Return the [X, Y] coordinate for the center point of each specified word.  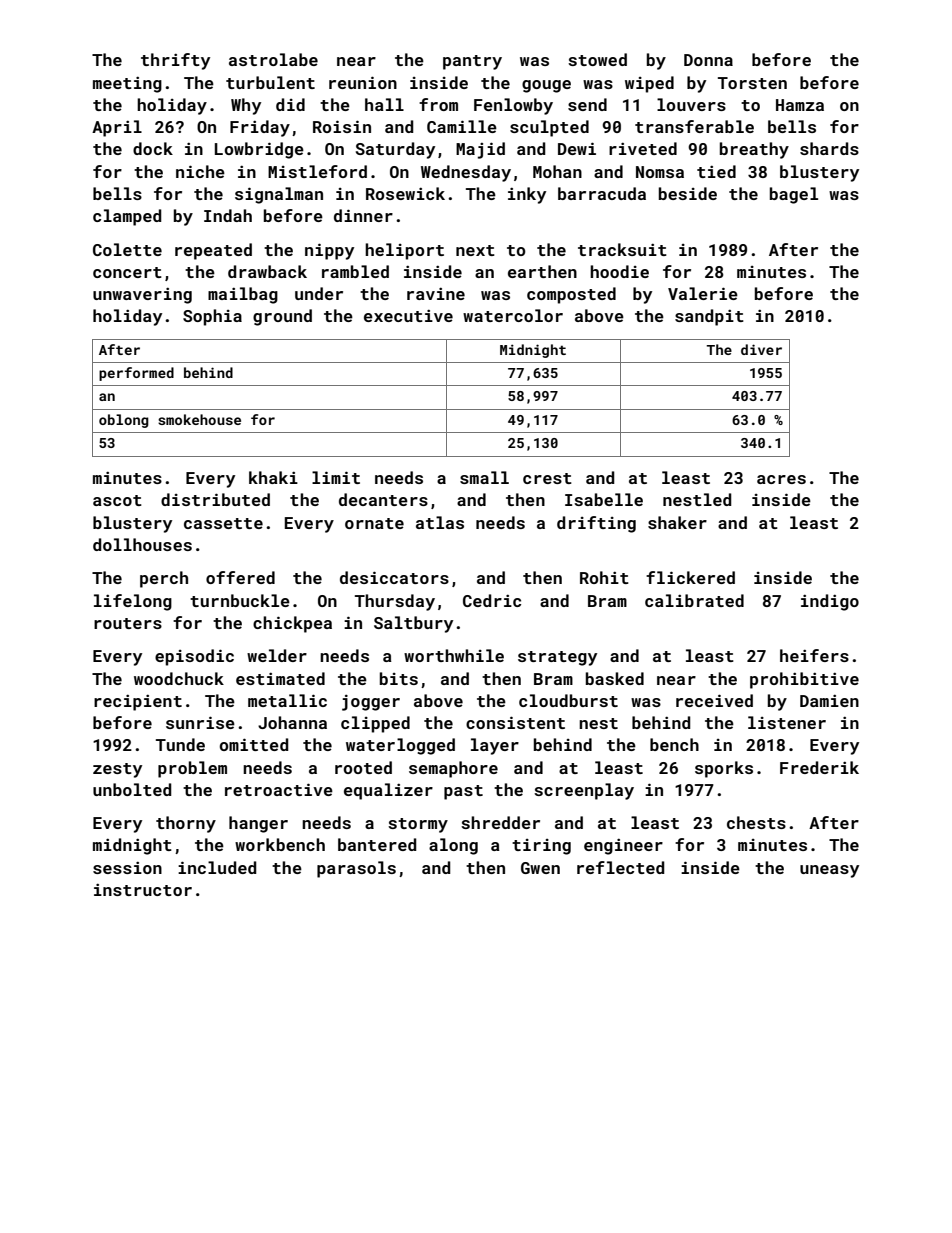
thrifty [175, 61]
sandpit [709, 317]
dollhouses [142, 544]
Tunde [180, 744]
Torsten [752, 83]
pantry [472, 62]
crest [547, 478]
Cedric [492, 600]
